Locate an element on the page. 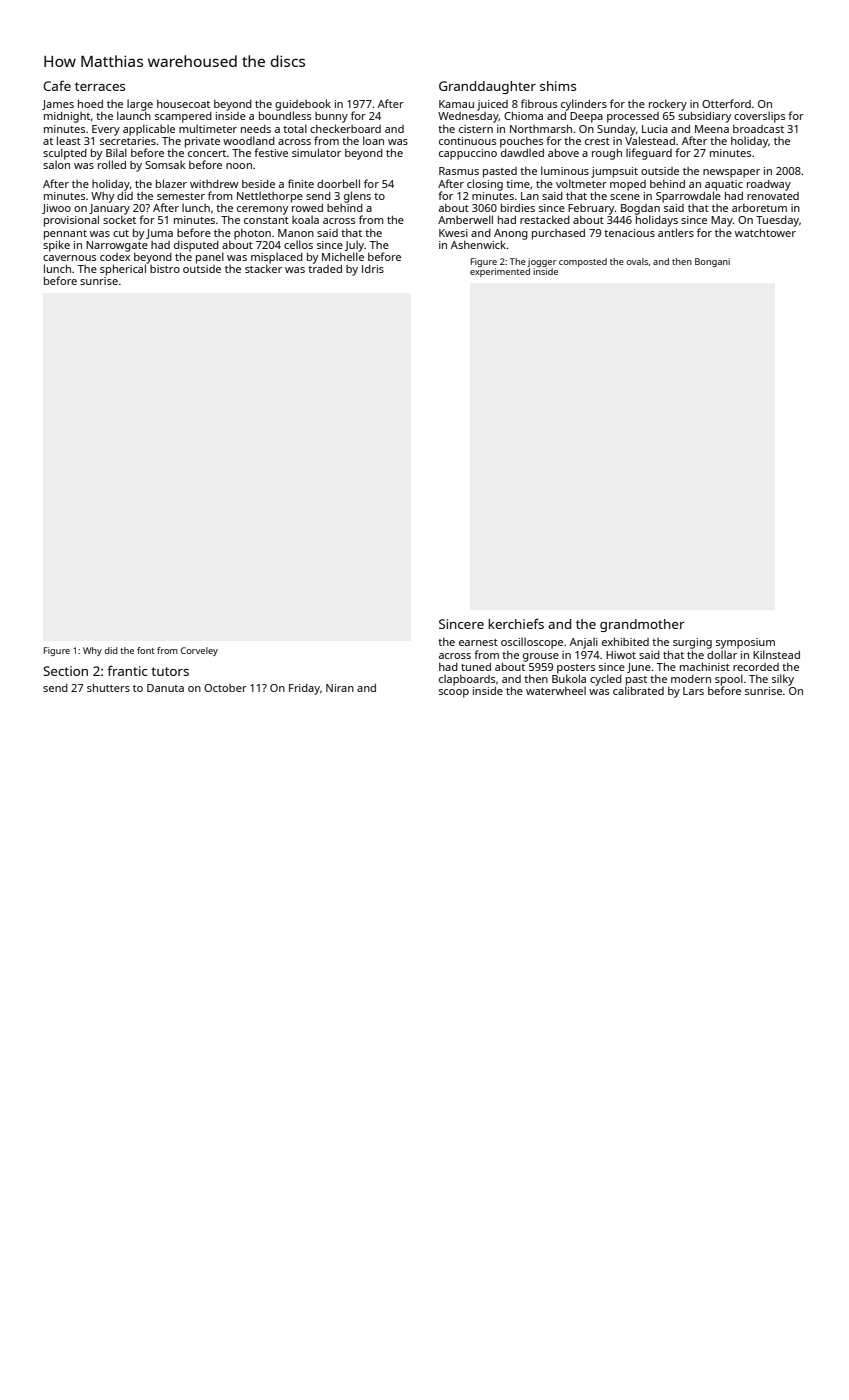 This image has width=849, height=1400. bistro is located at coordinates (165, 269).
